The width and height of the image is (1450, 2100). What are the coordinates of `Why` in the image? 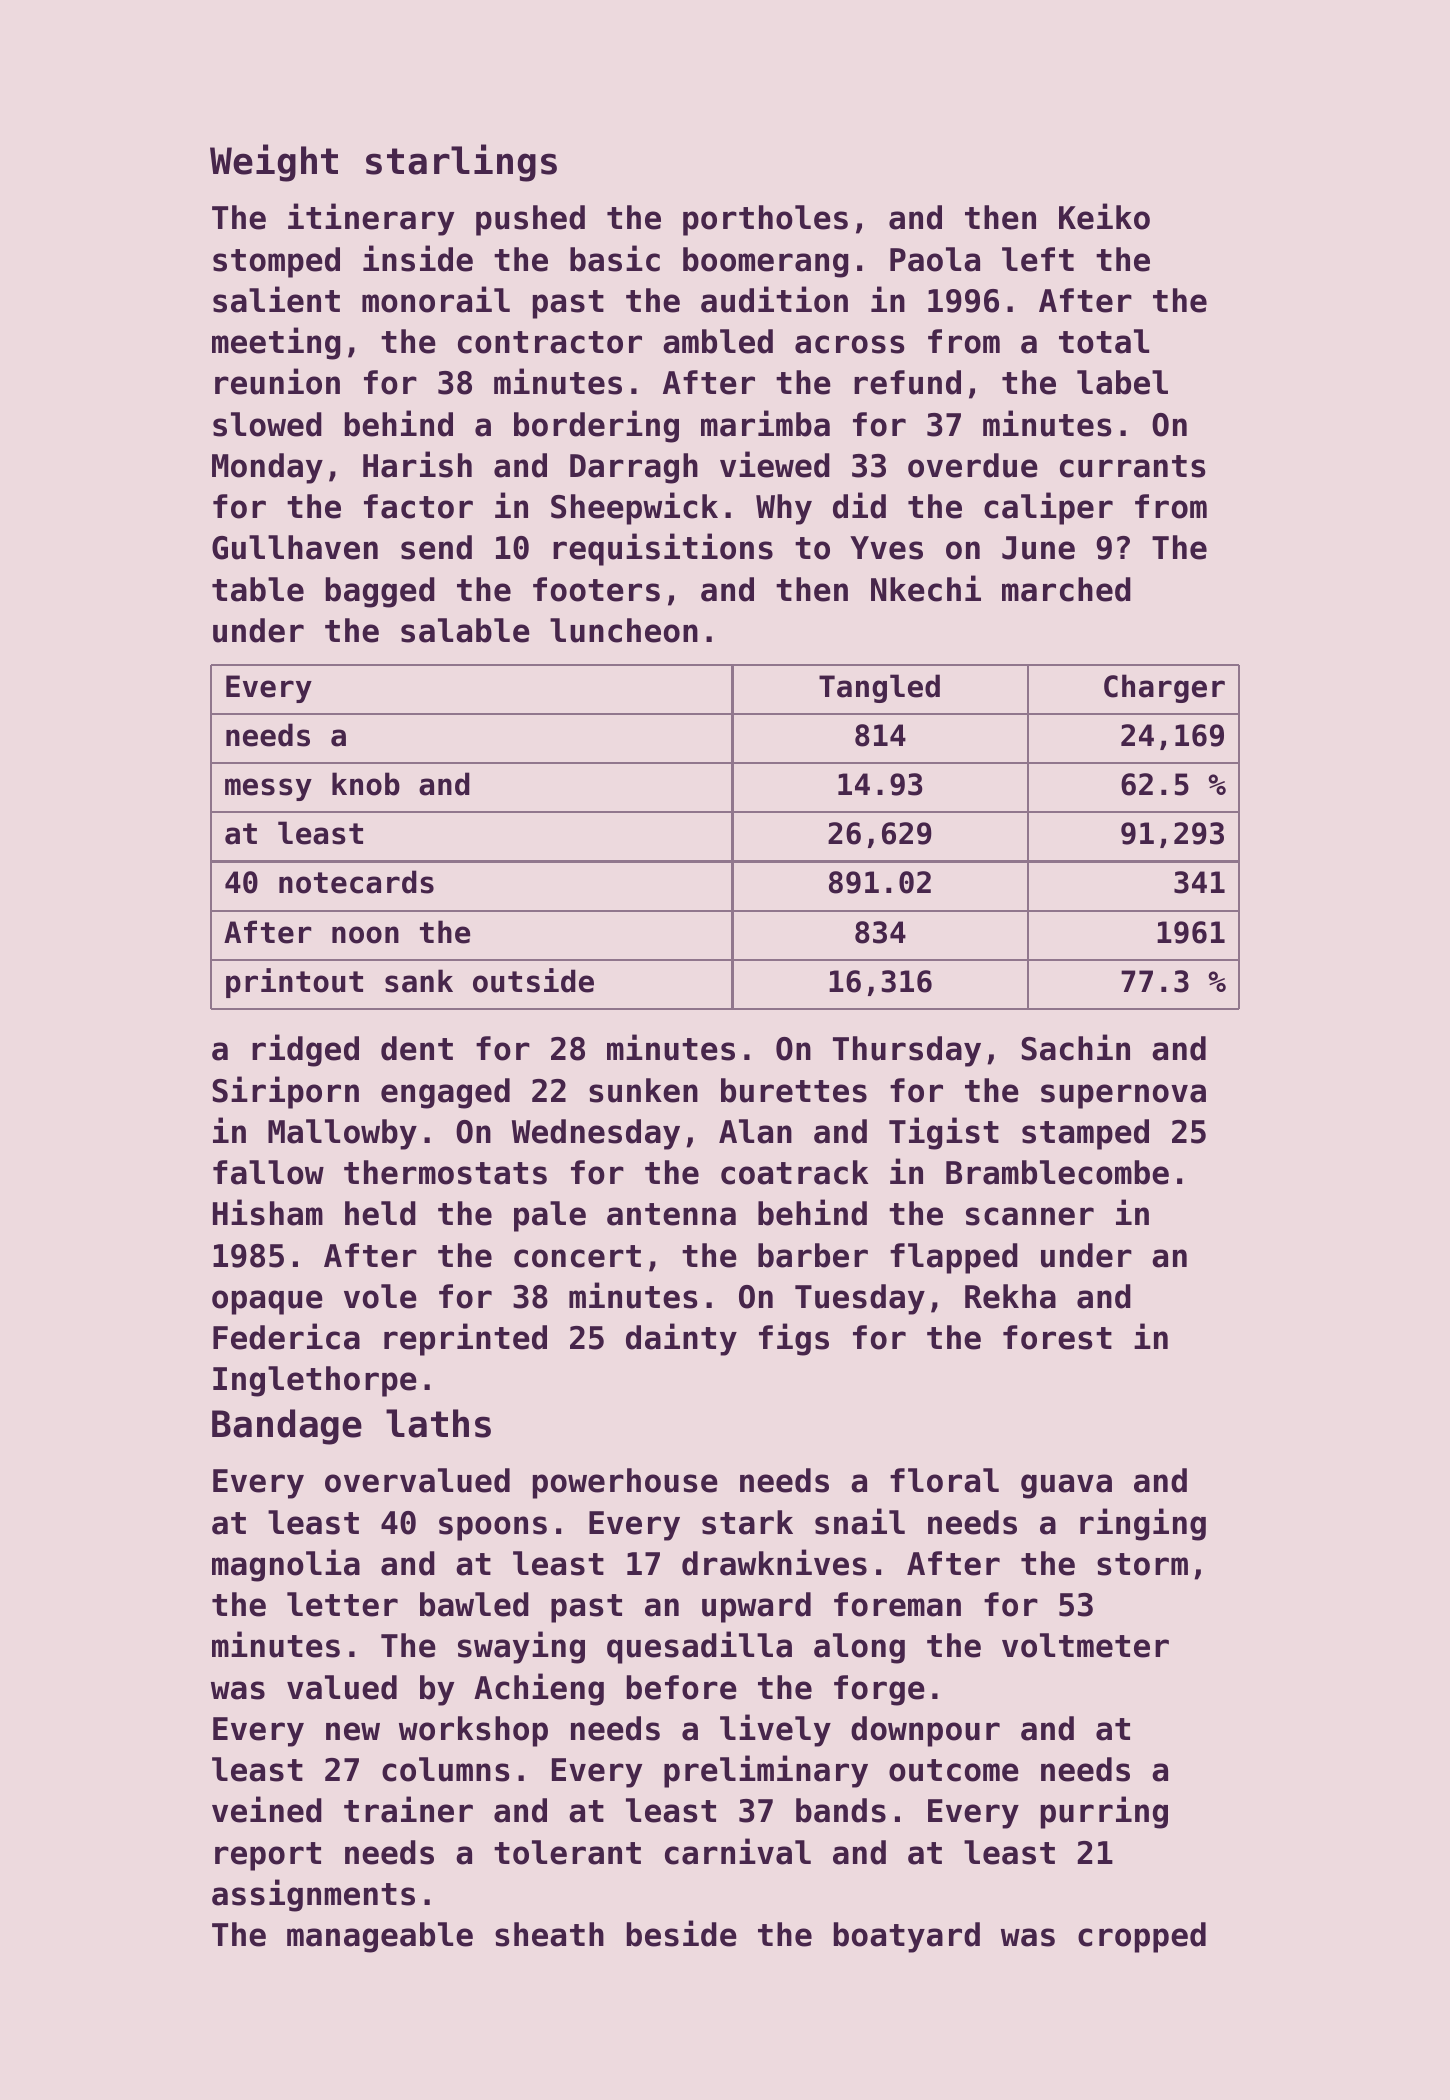 It's located at (784, 509).
